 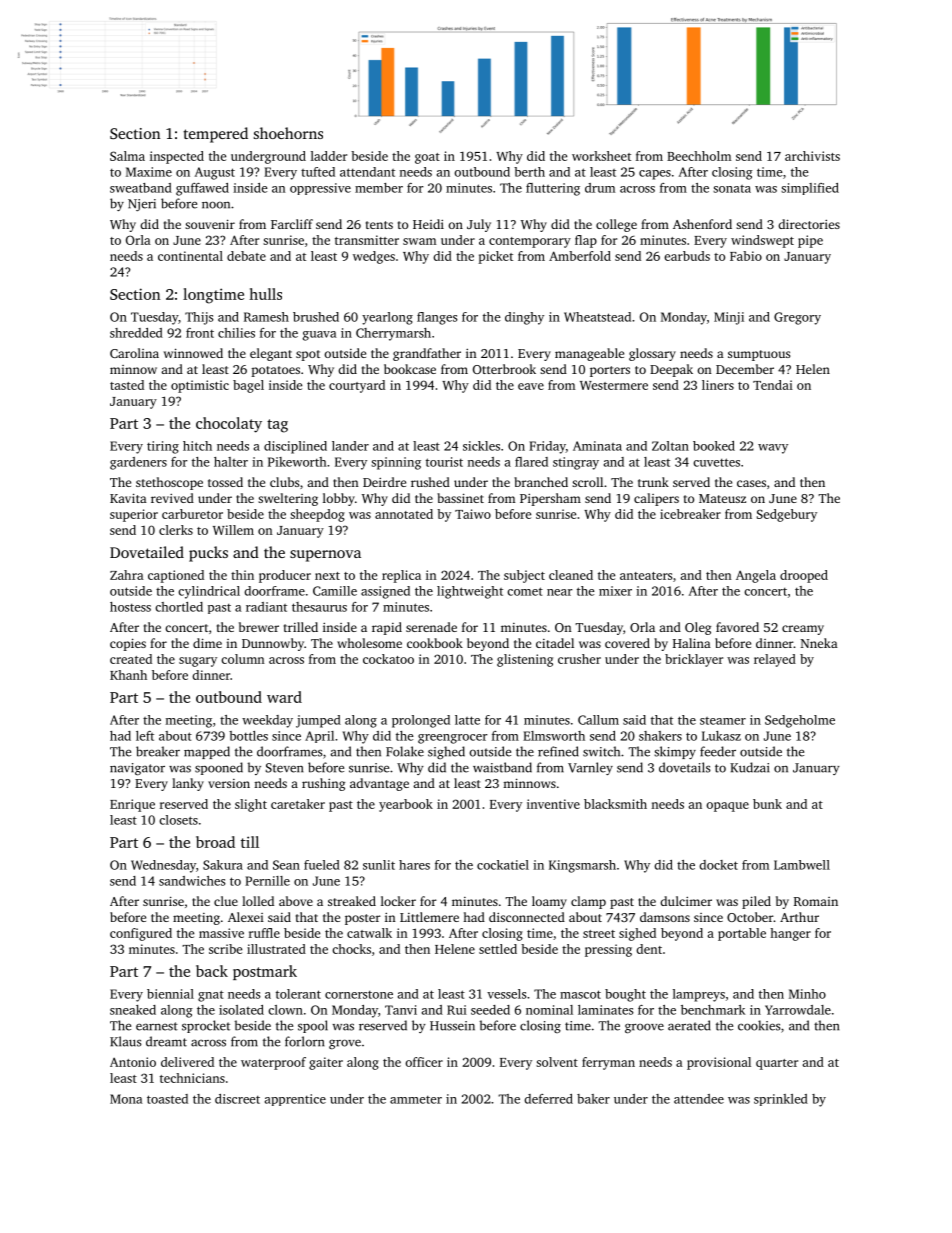 What do you see at coordinates (699, 156) in the image?
I see `Beechholm` at bounding box center [699, 156].
